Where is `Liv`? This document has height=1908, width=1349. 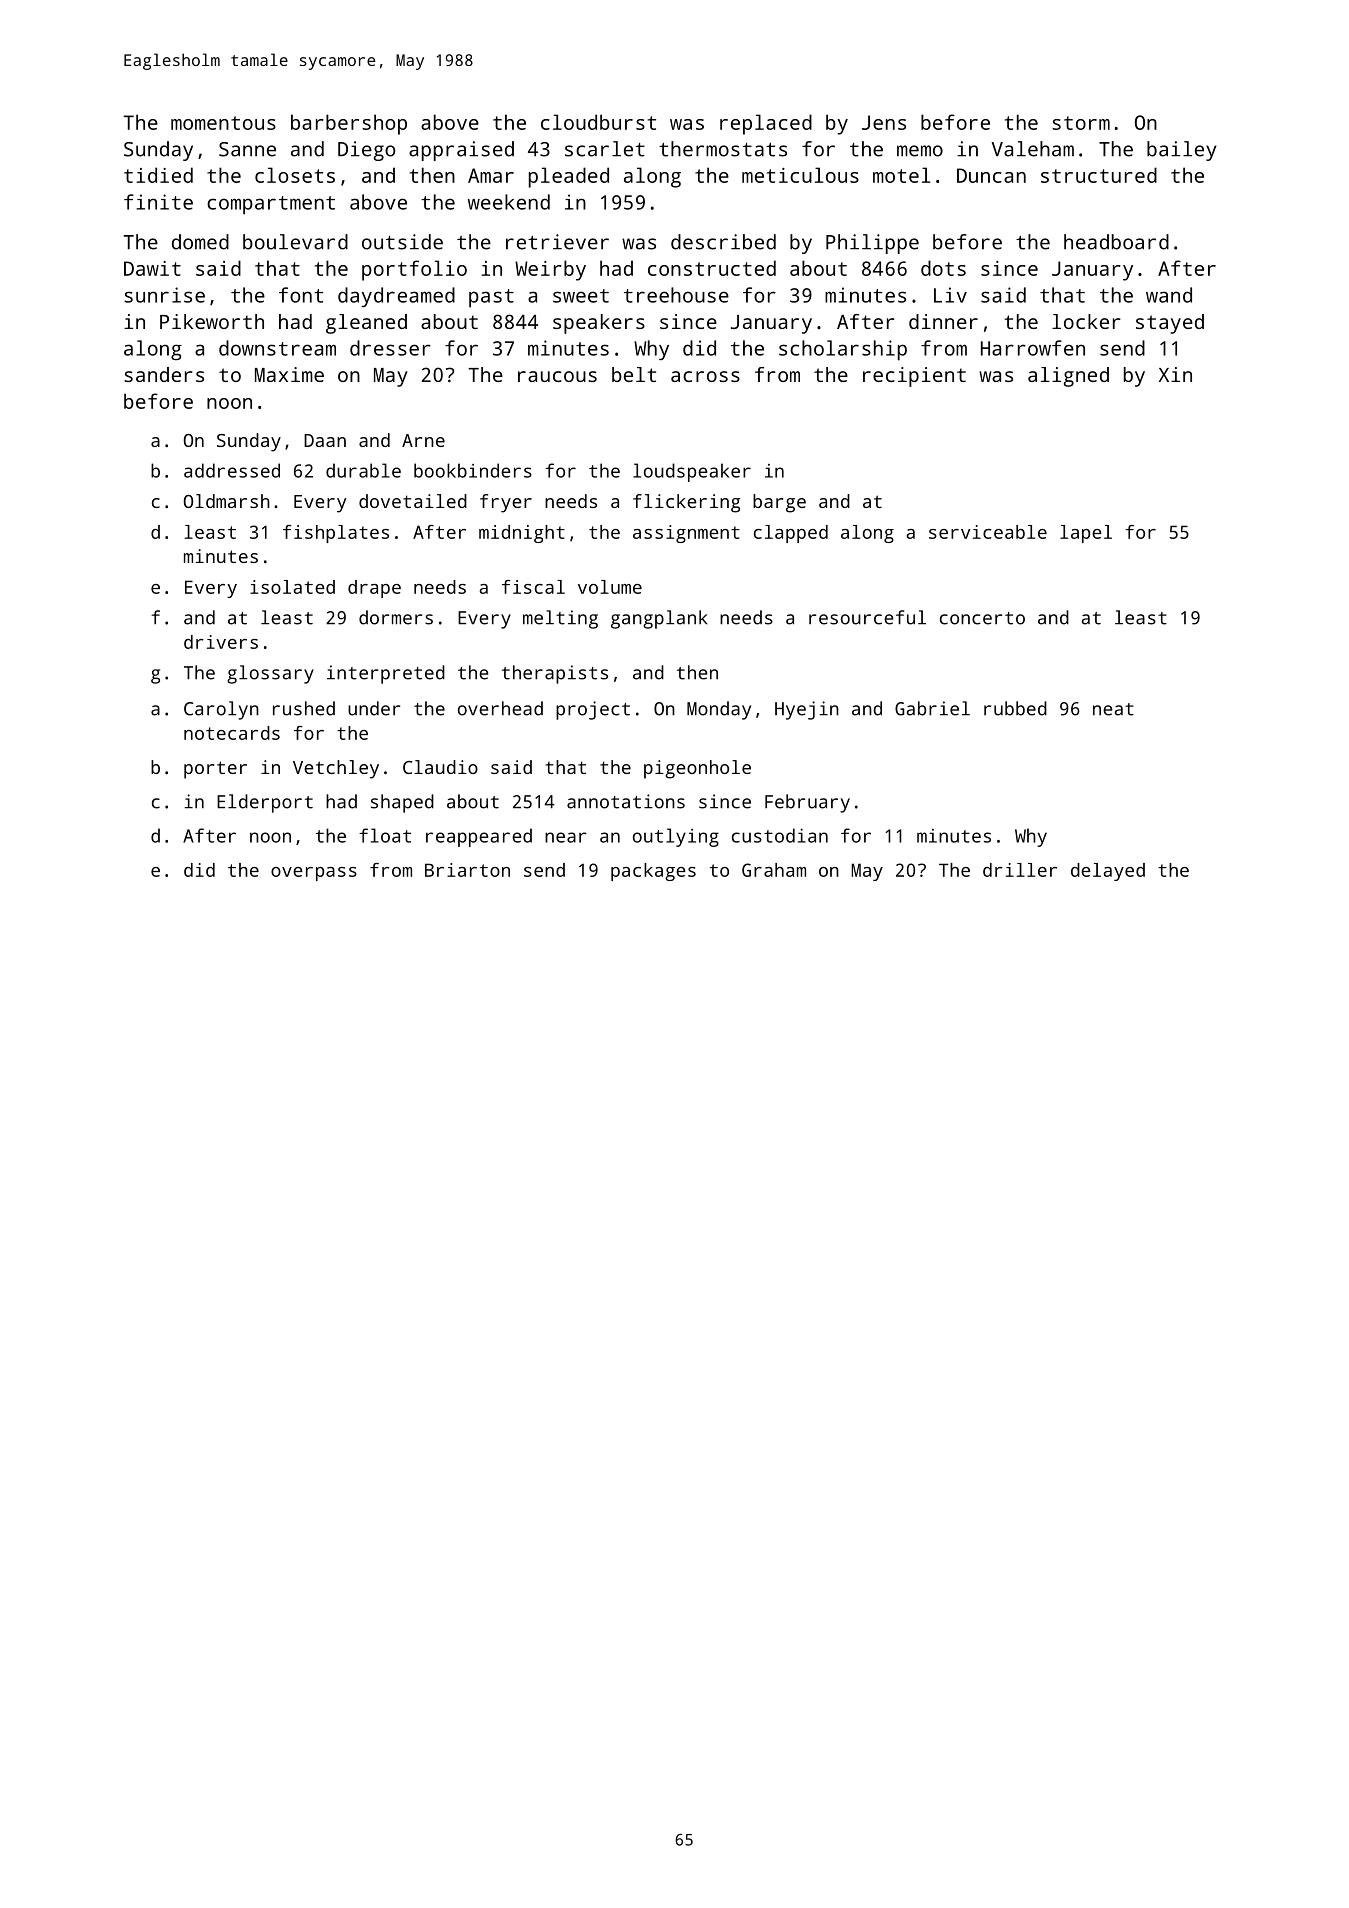 Liv is located at coordinates (950, 295).
